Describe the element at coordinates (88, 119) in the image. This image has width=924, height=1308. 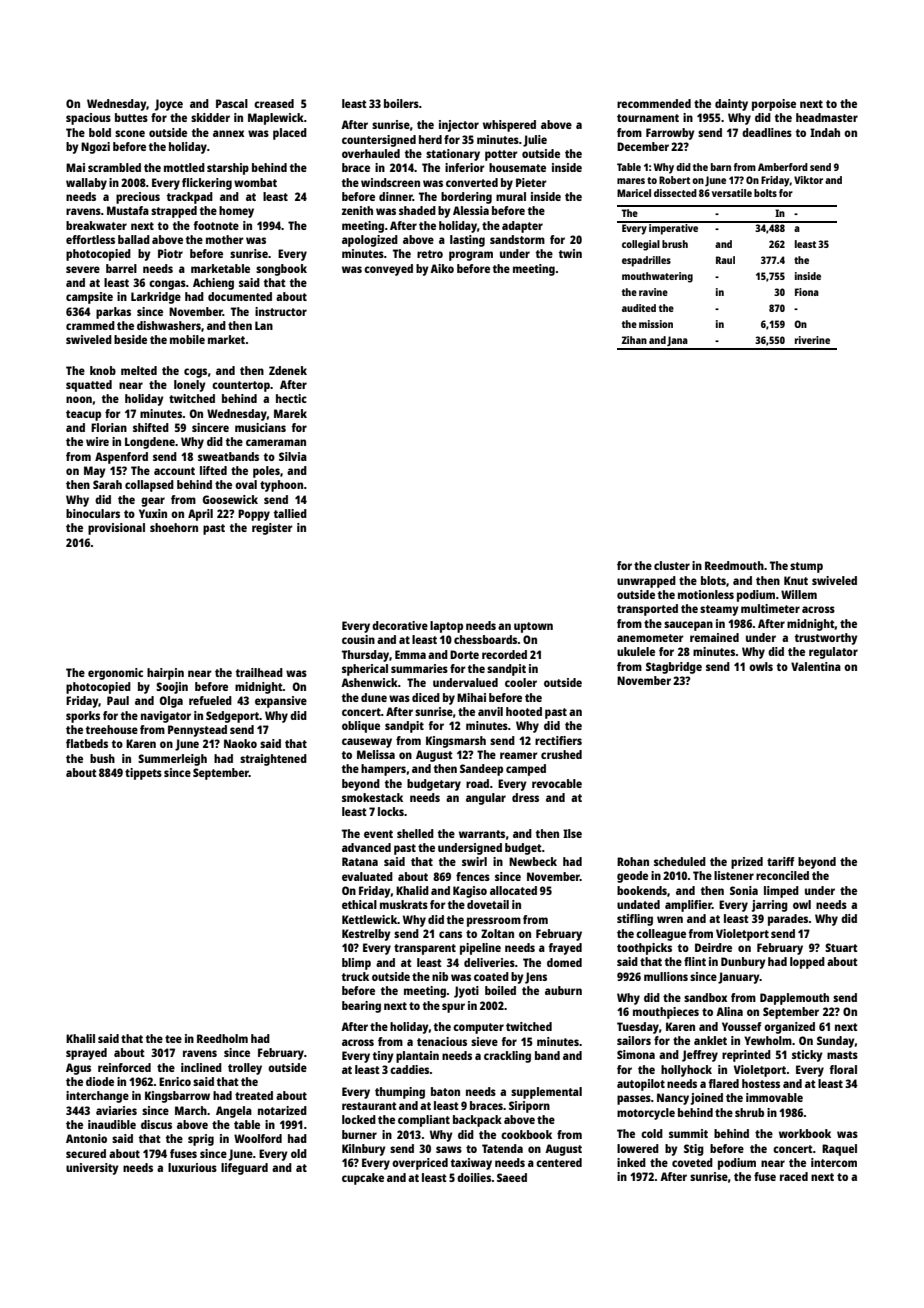
I see `spacious` at that location.
